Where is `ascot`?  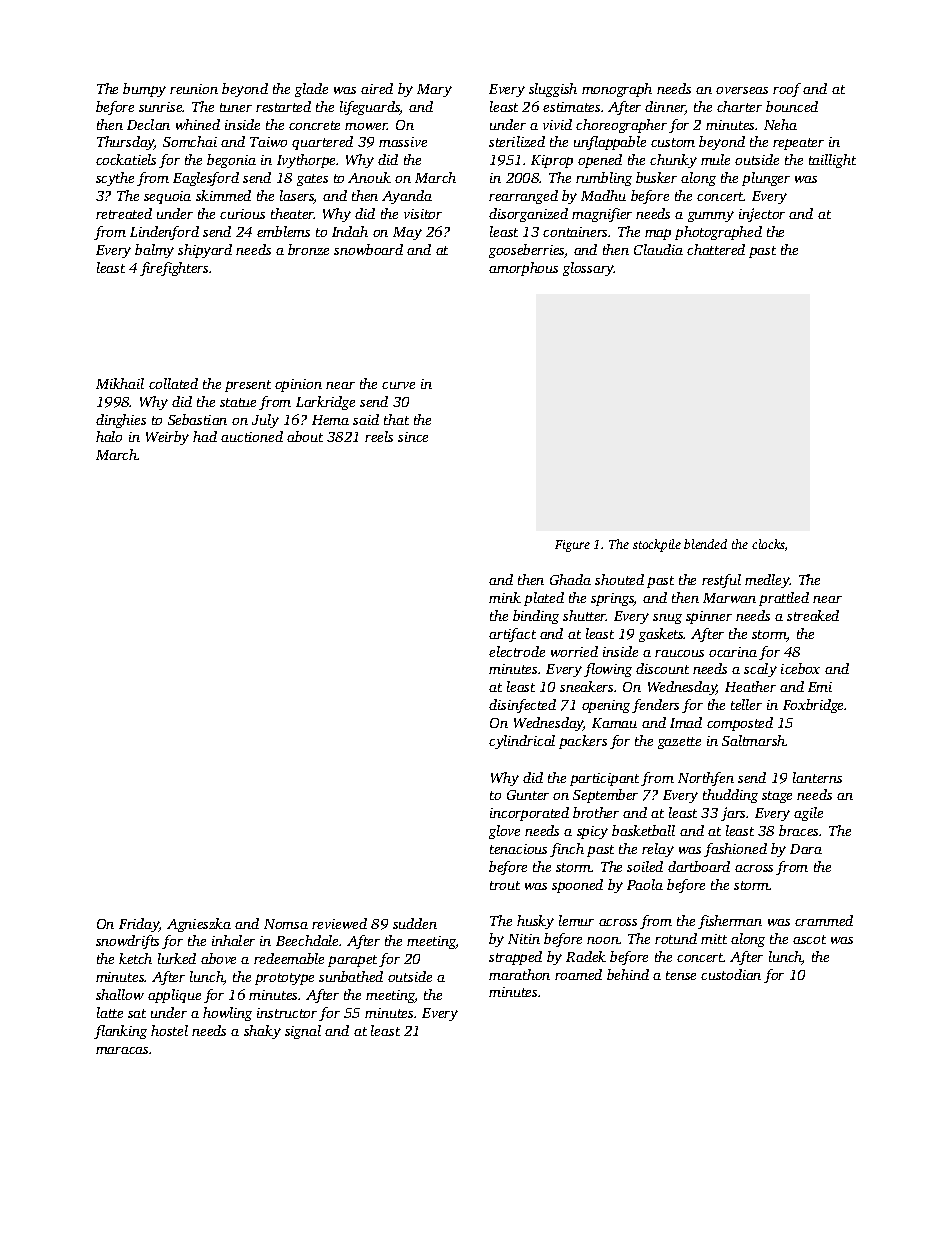
ascot is located at coordinates (809, 939).
